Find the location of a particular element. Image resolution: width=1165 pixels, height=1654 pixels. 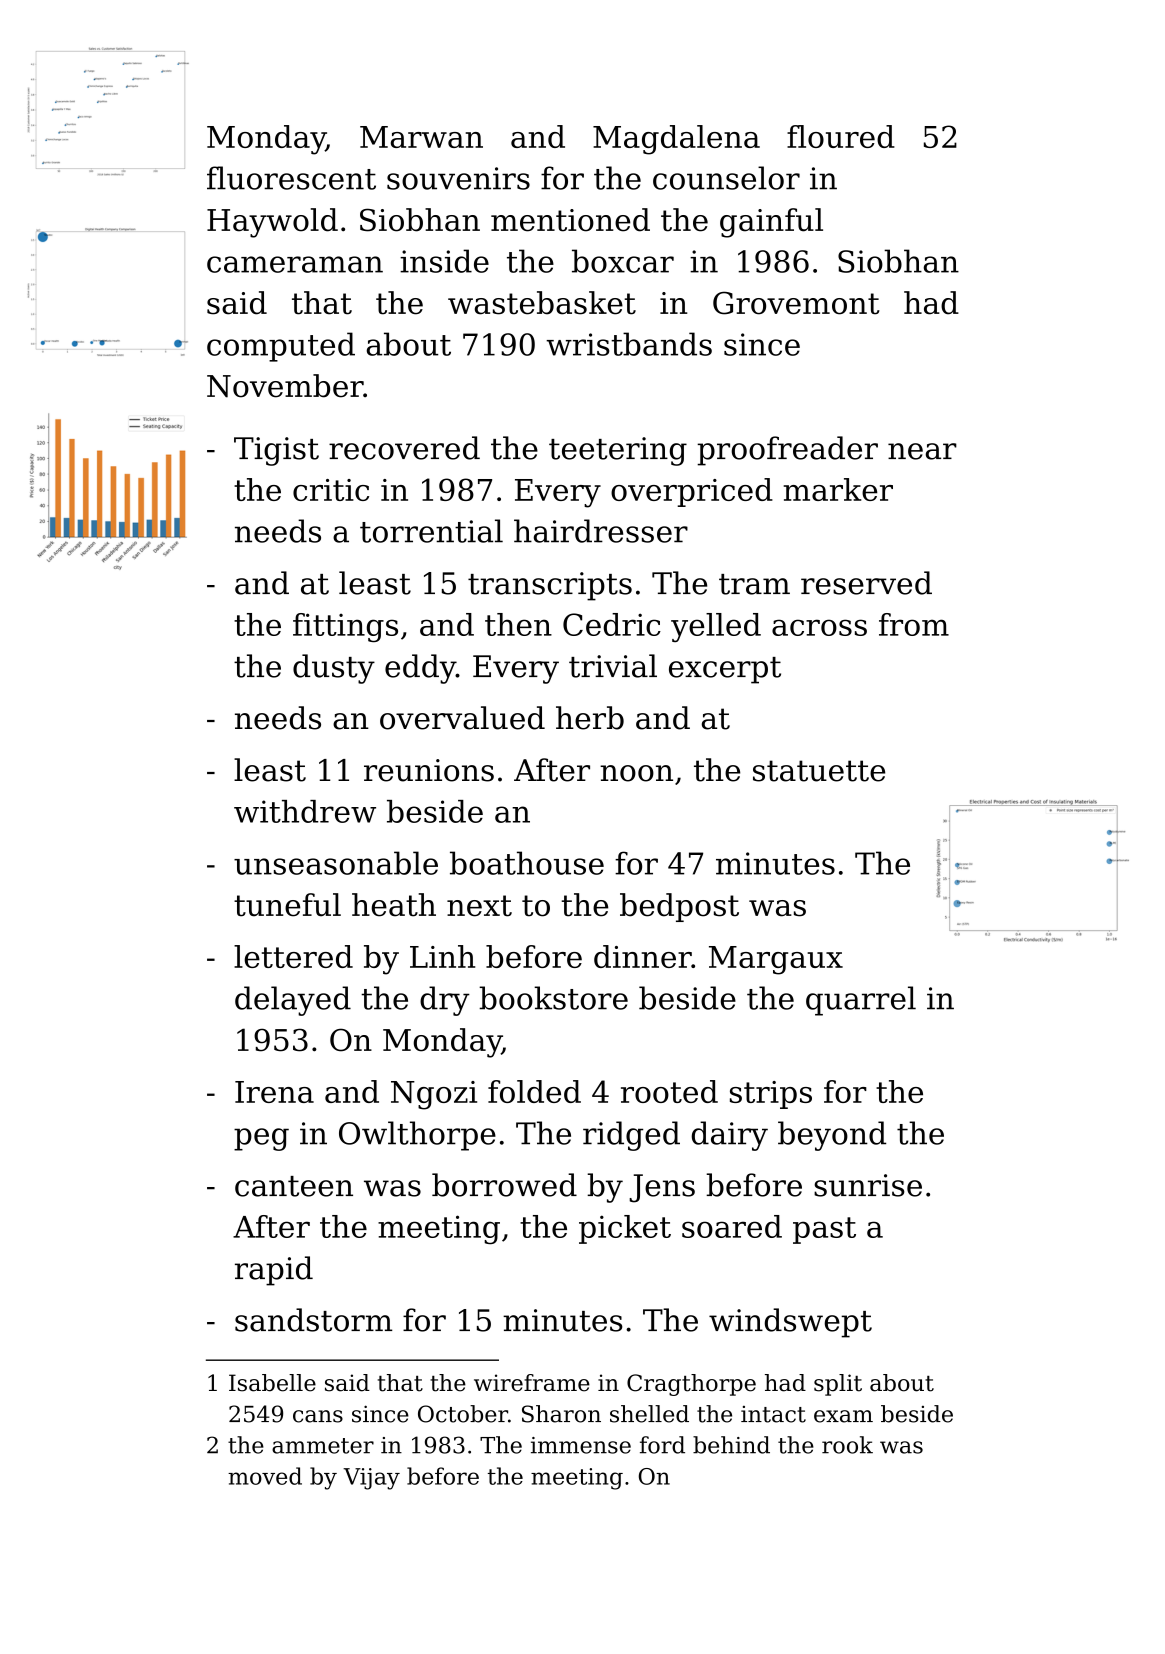

trivial is located at coordinates (613, 666).
